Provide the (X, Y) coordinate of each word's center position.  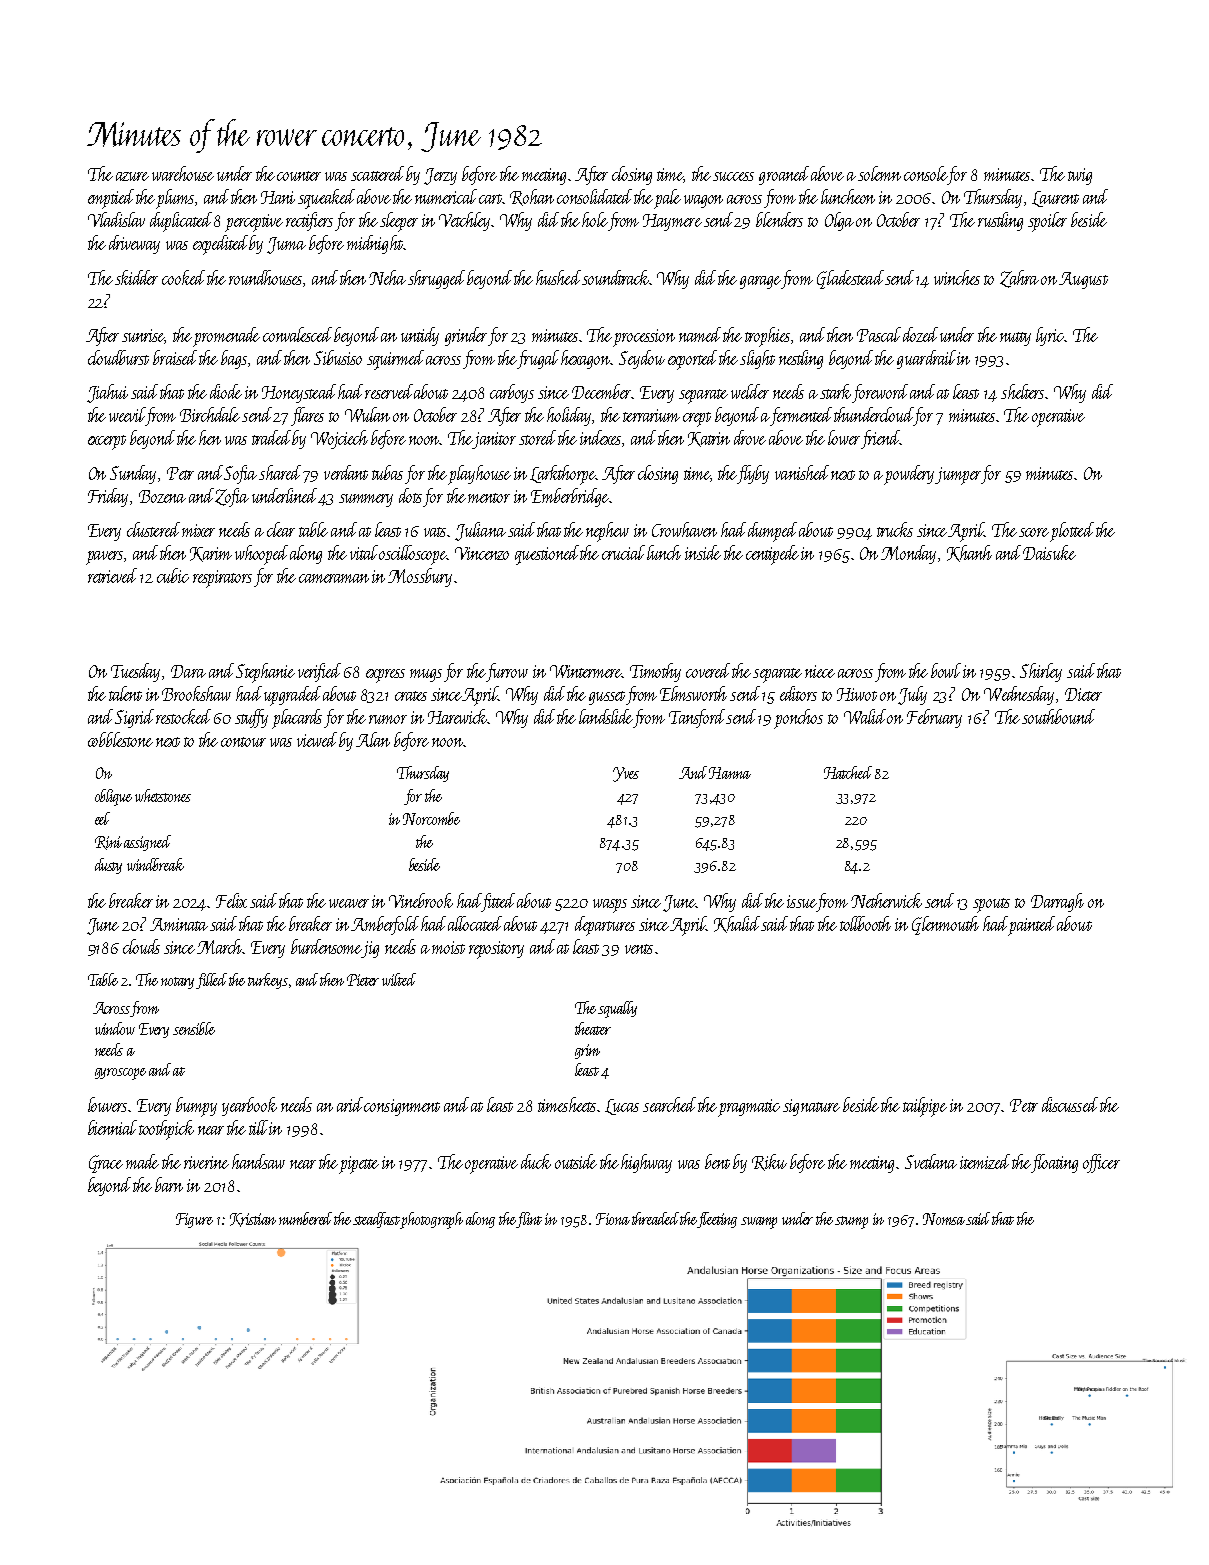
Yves (626, 774)
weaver (349, 903)
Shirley (1041, 672)
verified (319, 672)
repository (496, 950)
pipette (359, 1165)
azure (132, 176)
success (733, 176)
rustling (1000, 221)
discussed (1070, 1104)
